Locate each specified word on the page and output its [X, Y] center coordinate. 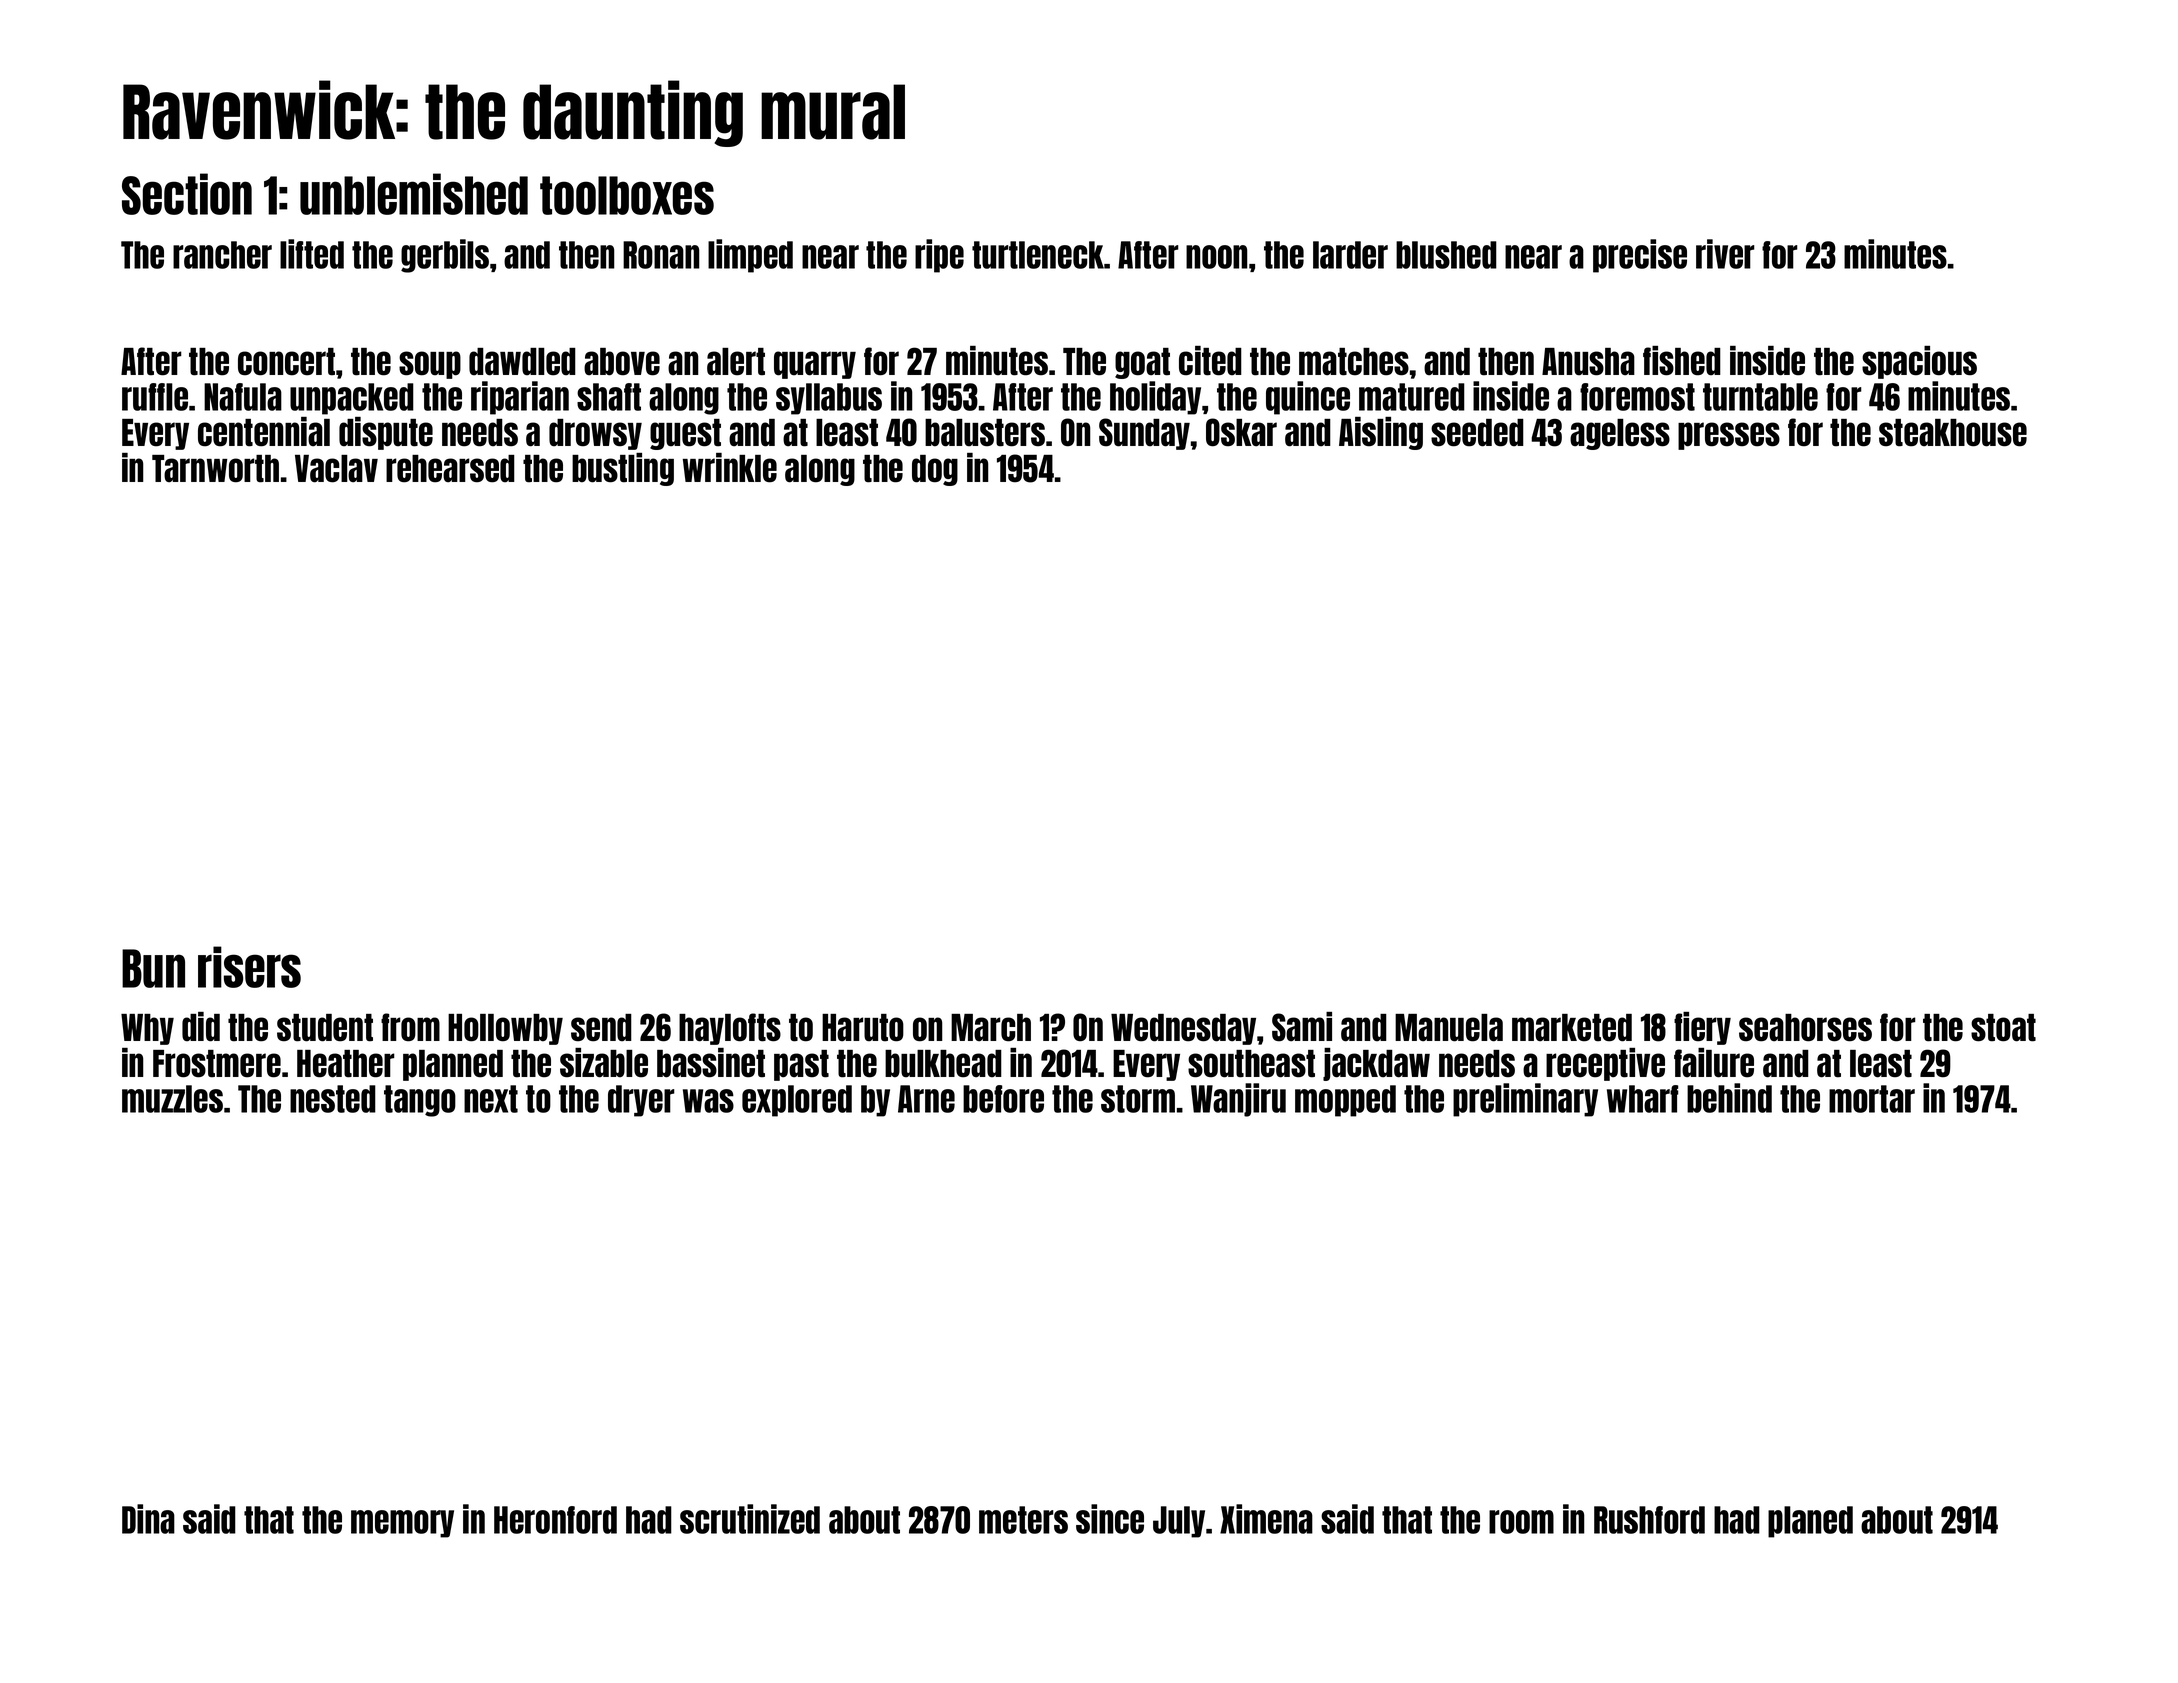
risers [249, 967]
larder [1350, 255]
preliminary [1525, 1100]
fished [1682, 361]
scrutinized [750, 1519]
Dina [148, 1519]
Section [187, 194]
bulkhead [943, 1064]
